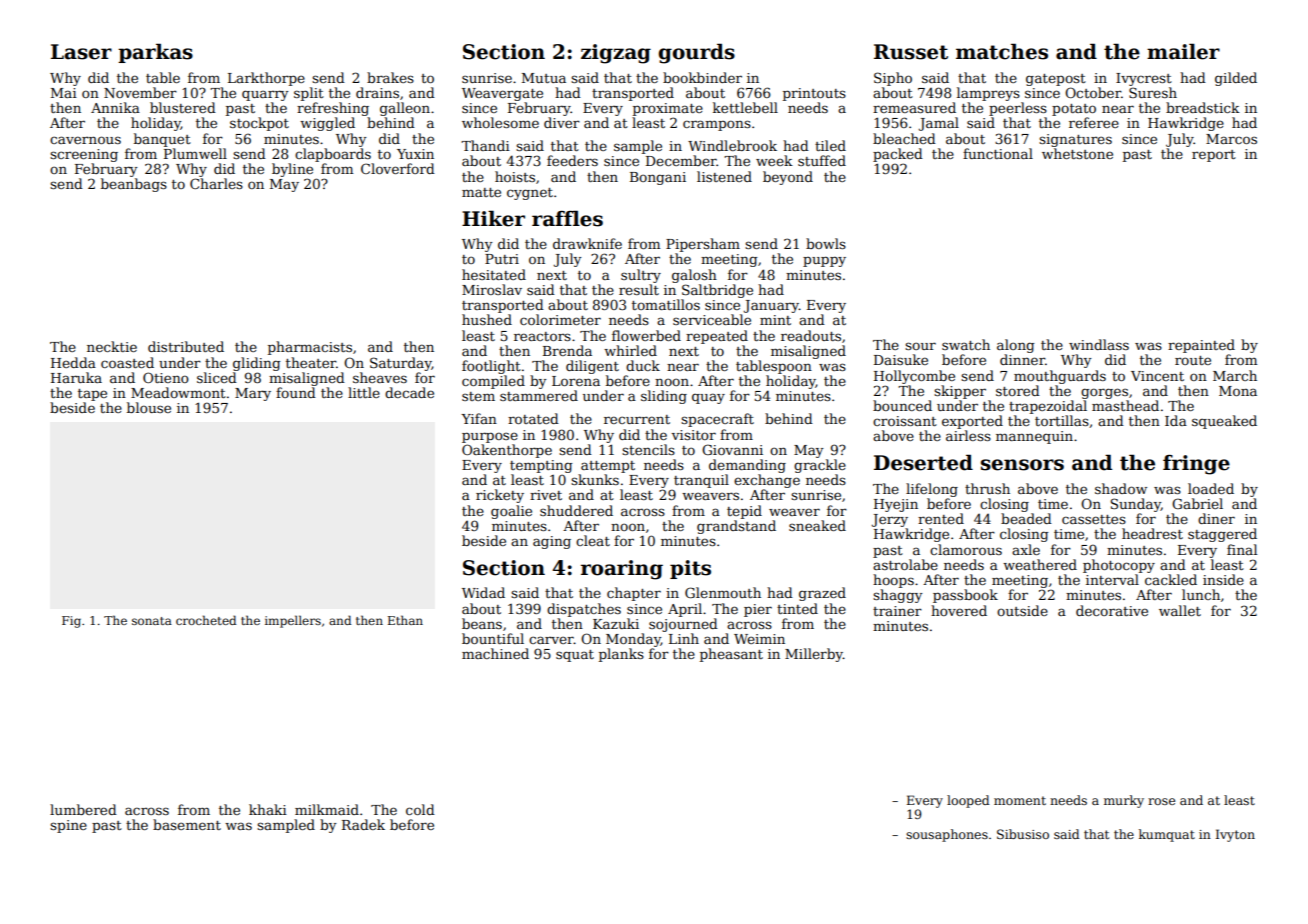 The width and height of the screenshot is (1308, 924). What do you see at coordinates (696, 53) in the screenshot?
I see `gourds` at bounding box center [696, 53].
